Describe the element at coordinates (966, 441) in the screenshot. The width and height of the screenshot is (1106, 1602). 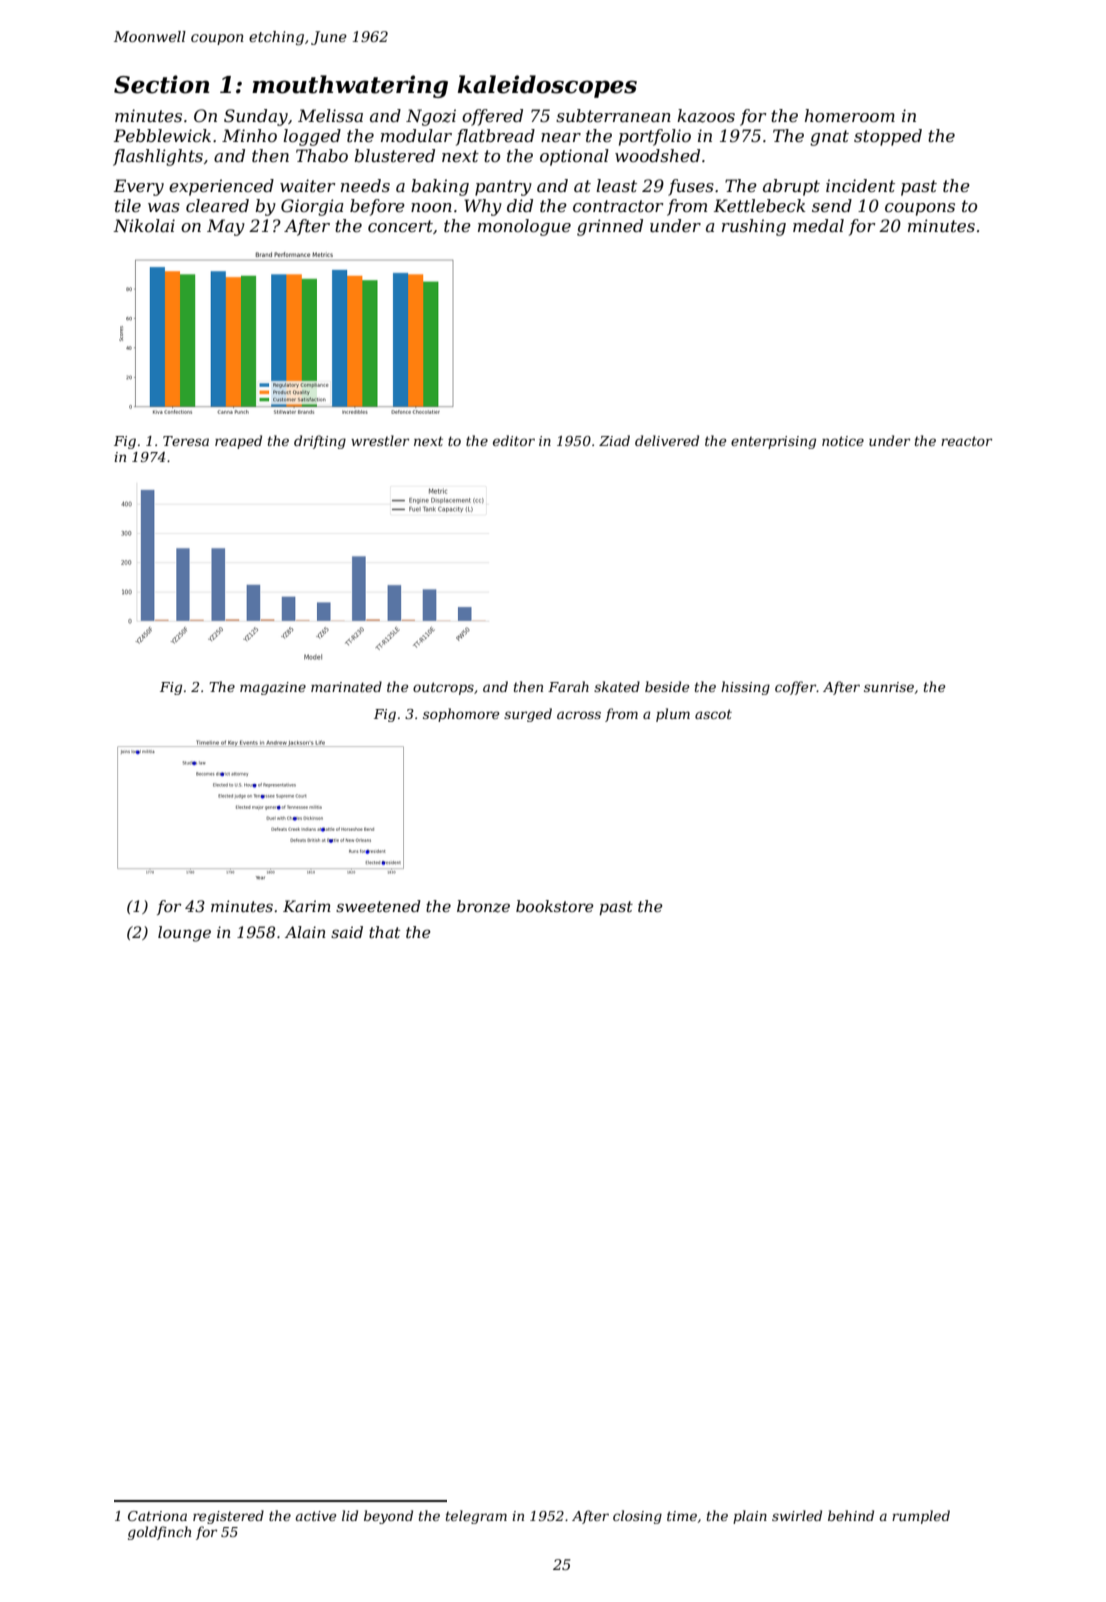
I see `reactor` at that location.
